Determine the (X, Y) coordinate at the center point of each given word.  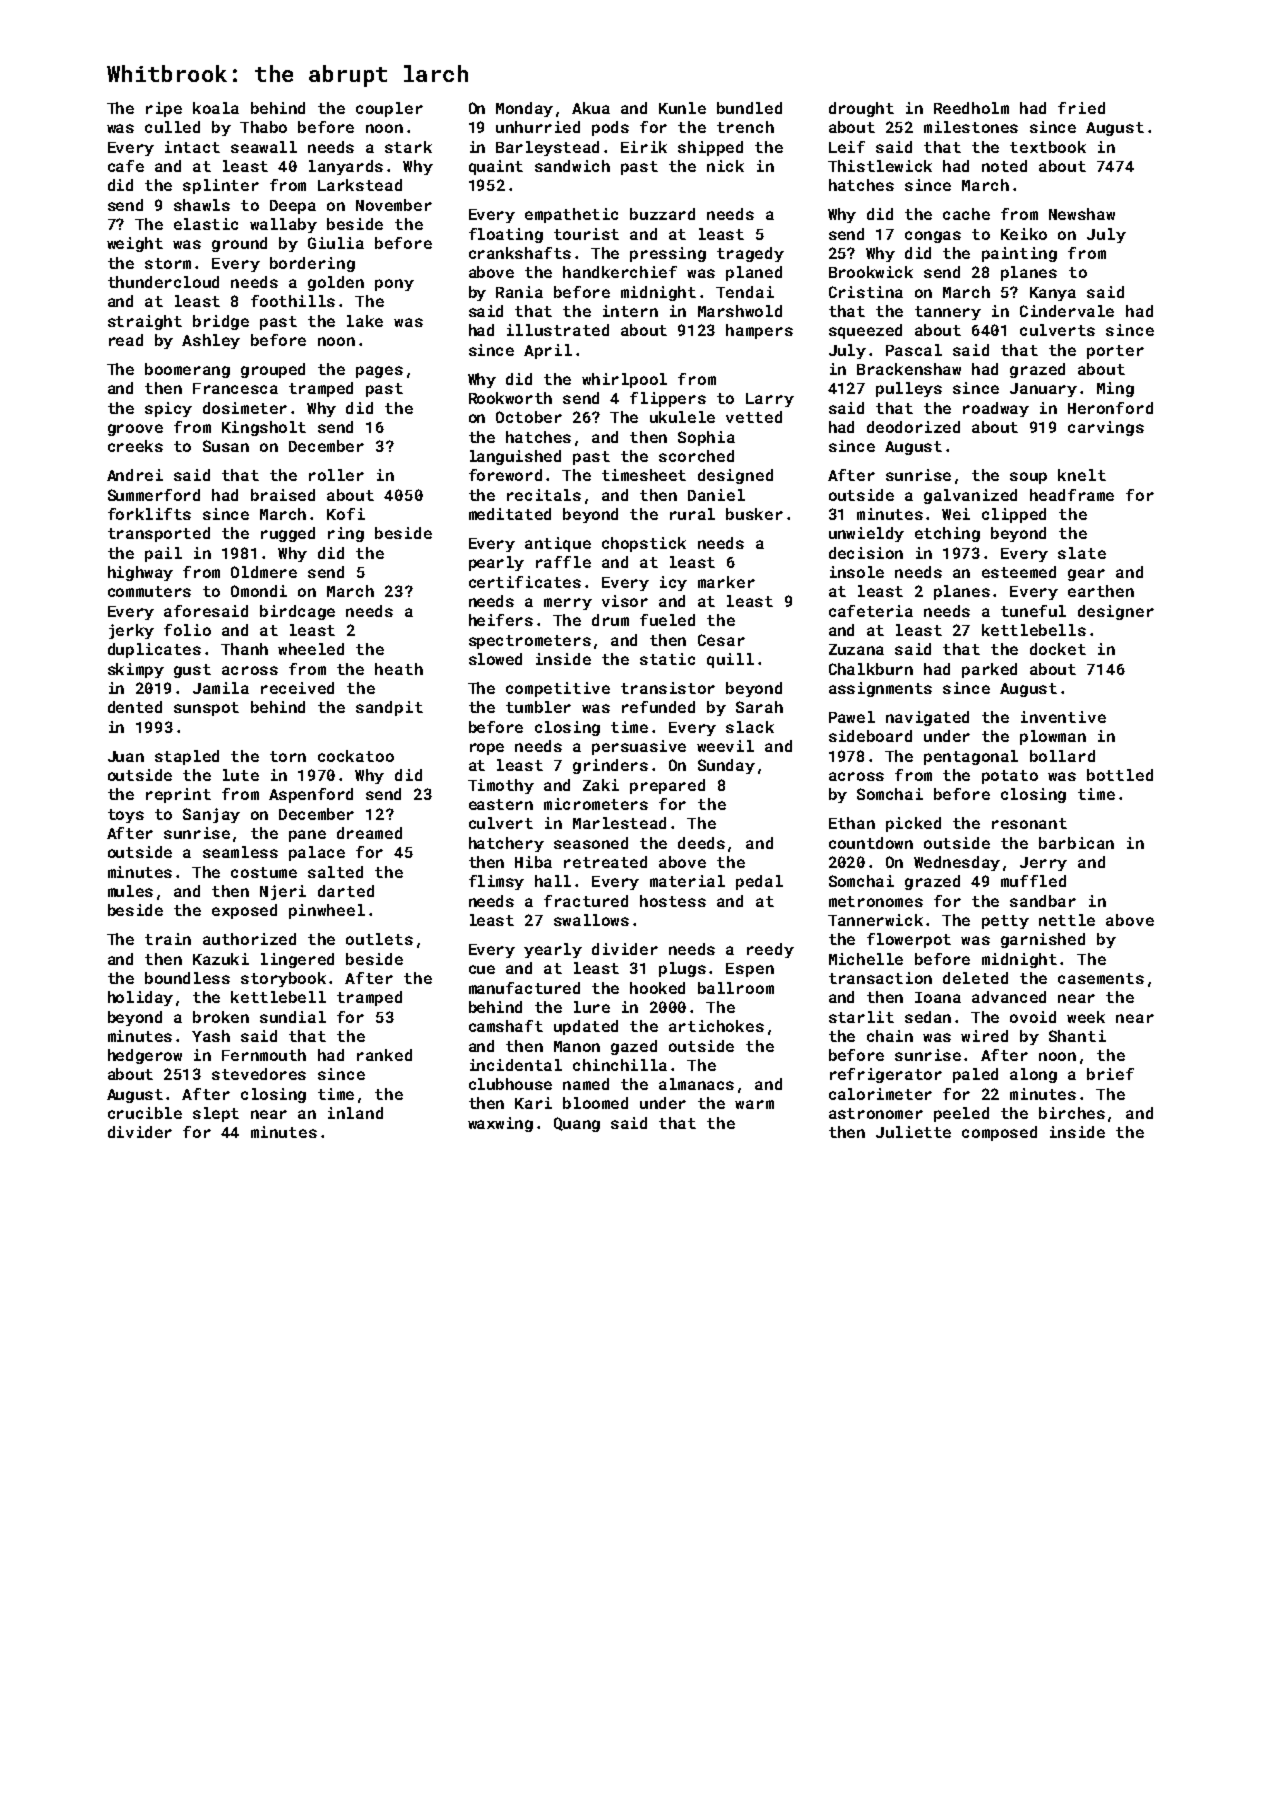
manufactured (524, 988)
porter (1115, 352)
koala (216, 108)
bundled (749, 108)
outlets (379, 939)
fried (1081, 108)
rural (692, 514)
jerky (131, 631)
